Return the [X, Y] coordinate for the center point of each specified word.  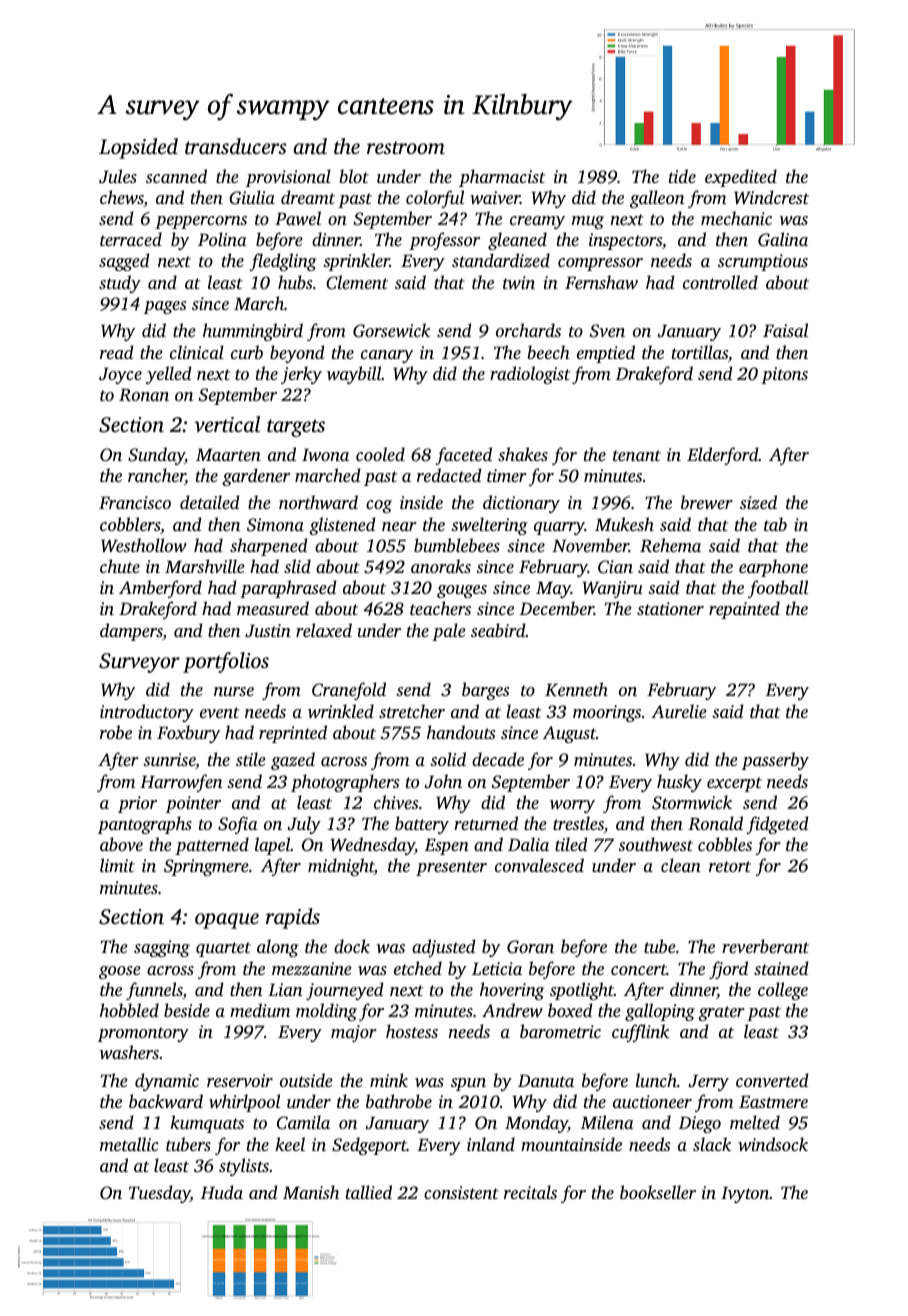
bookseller [658, 1192]
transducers [235, 146]
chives [396, 802]
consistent [461, 1192]
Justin [268, 631]
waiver [495, 197]
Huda [222, 1192]
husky [679, 783]
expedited [741, 178]
